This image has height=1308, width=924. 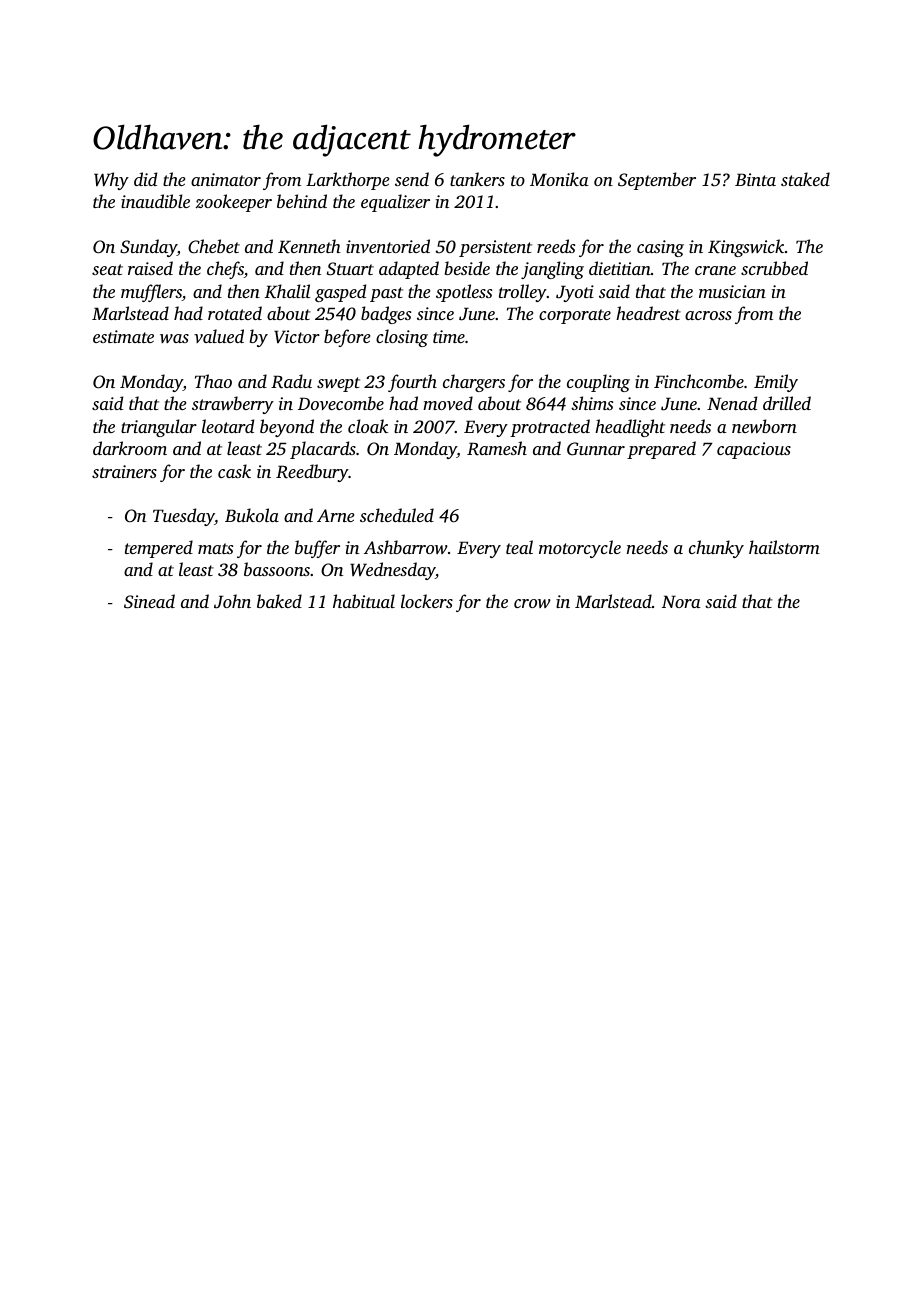 What do you see at coordinates (477, 179) in the image?
I see `tankers` at bounding box center [477, 179].
